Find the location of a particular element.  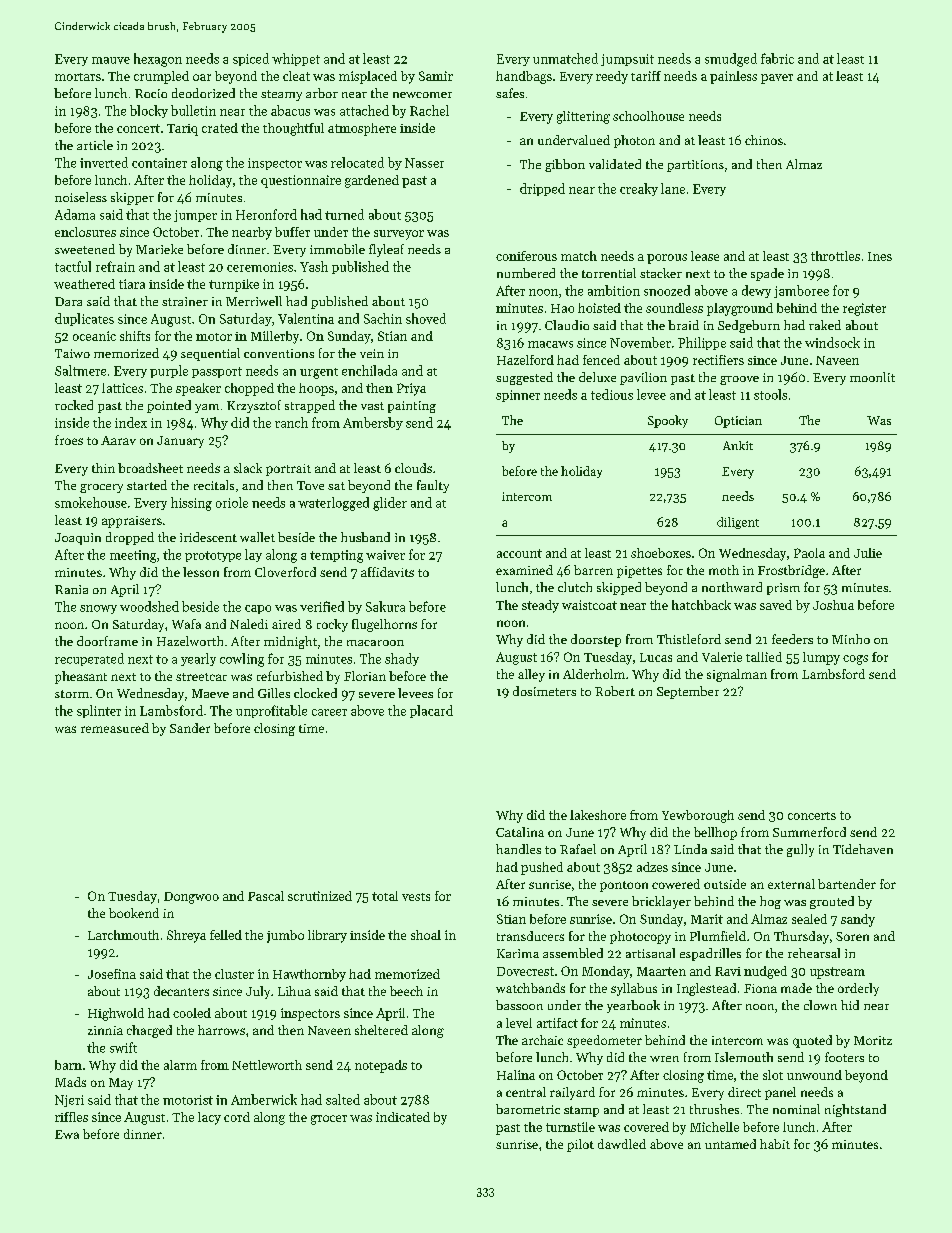

smokehouse is located at coordinates (91, 502).
